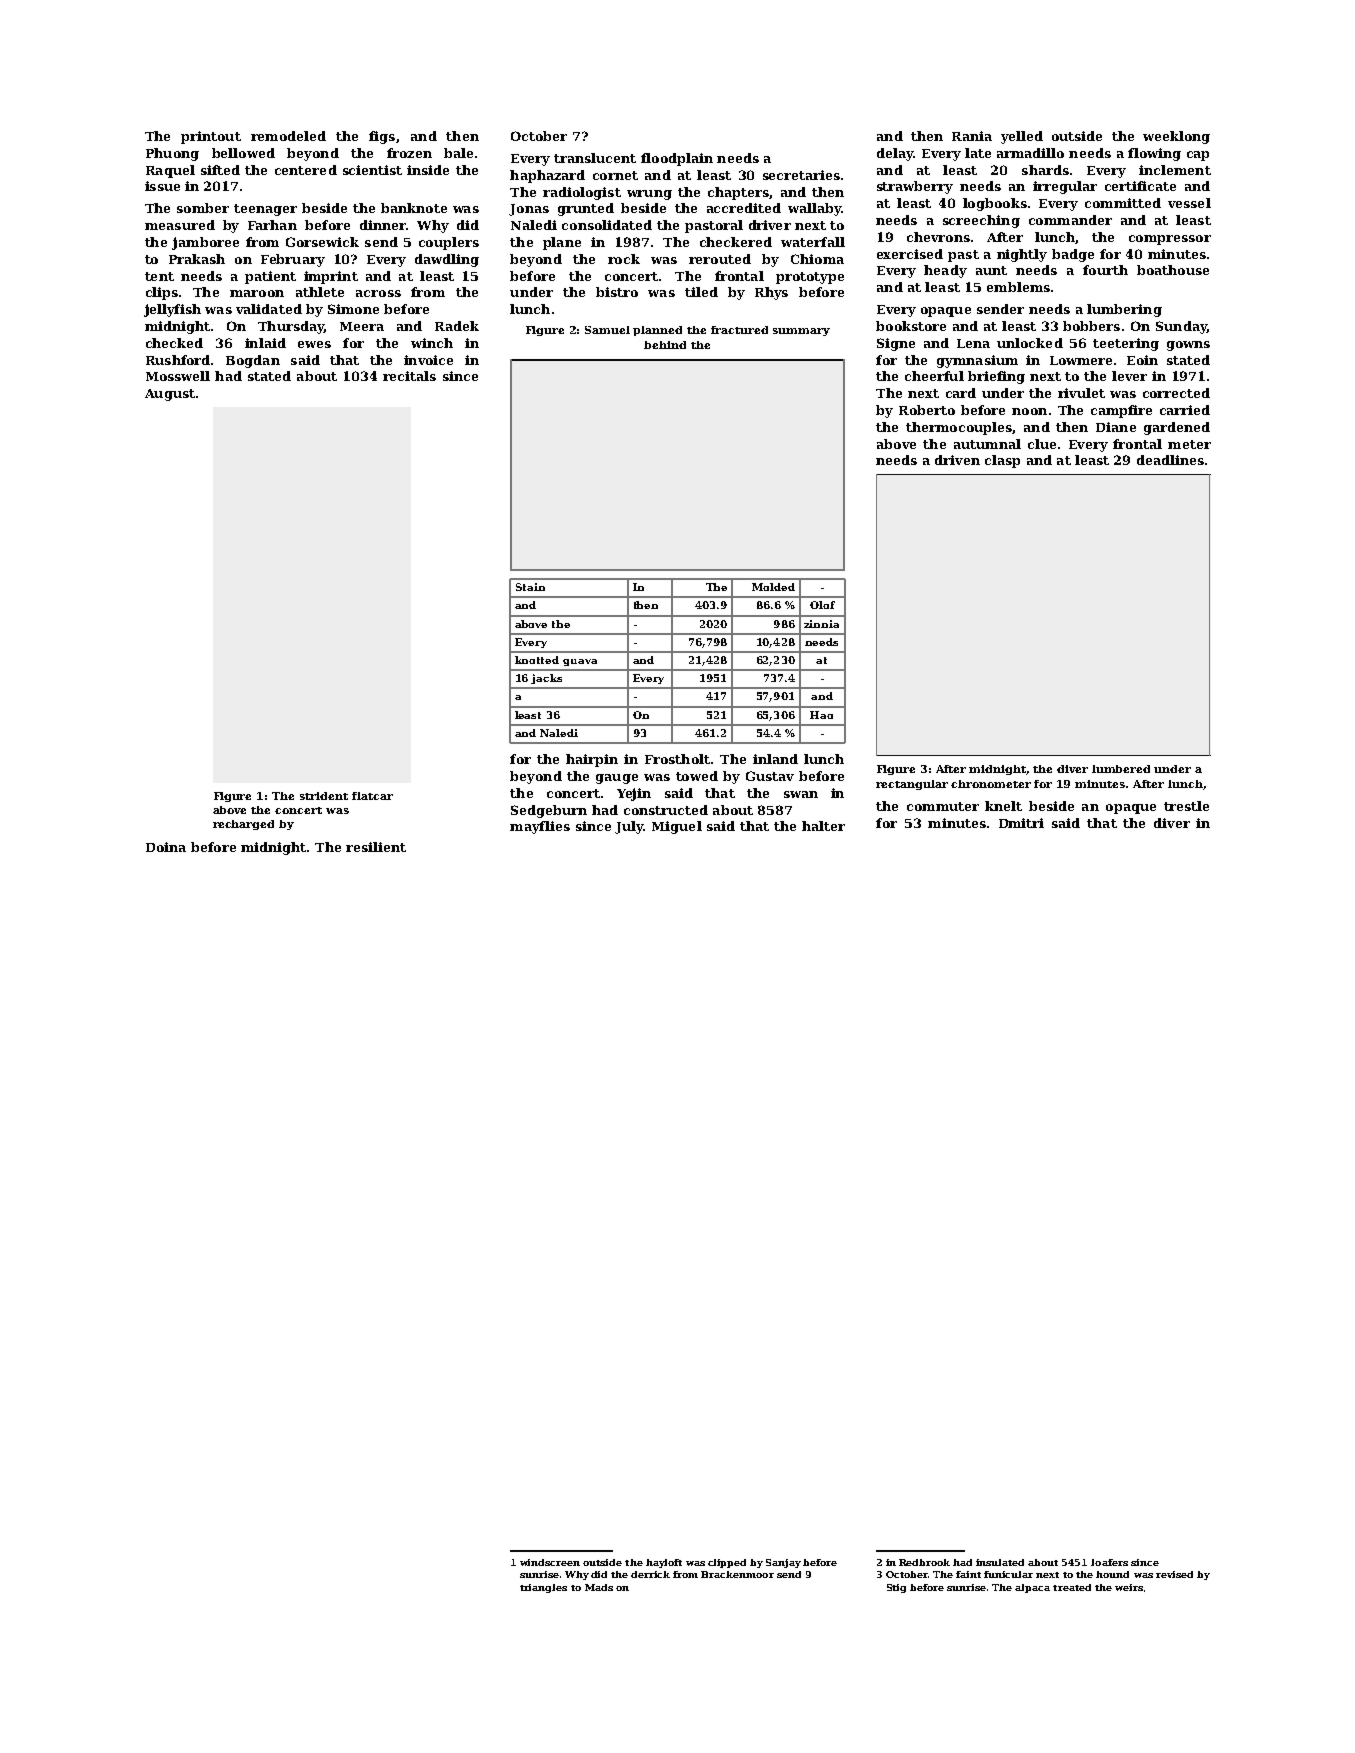  I want to click on gauge, so click(617, 779).
